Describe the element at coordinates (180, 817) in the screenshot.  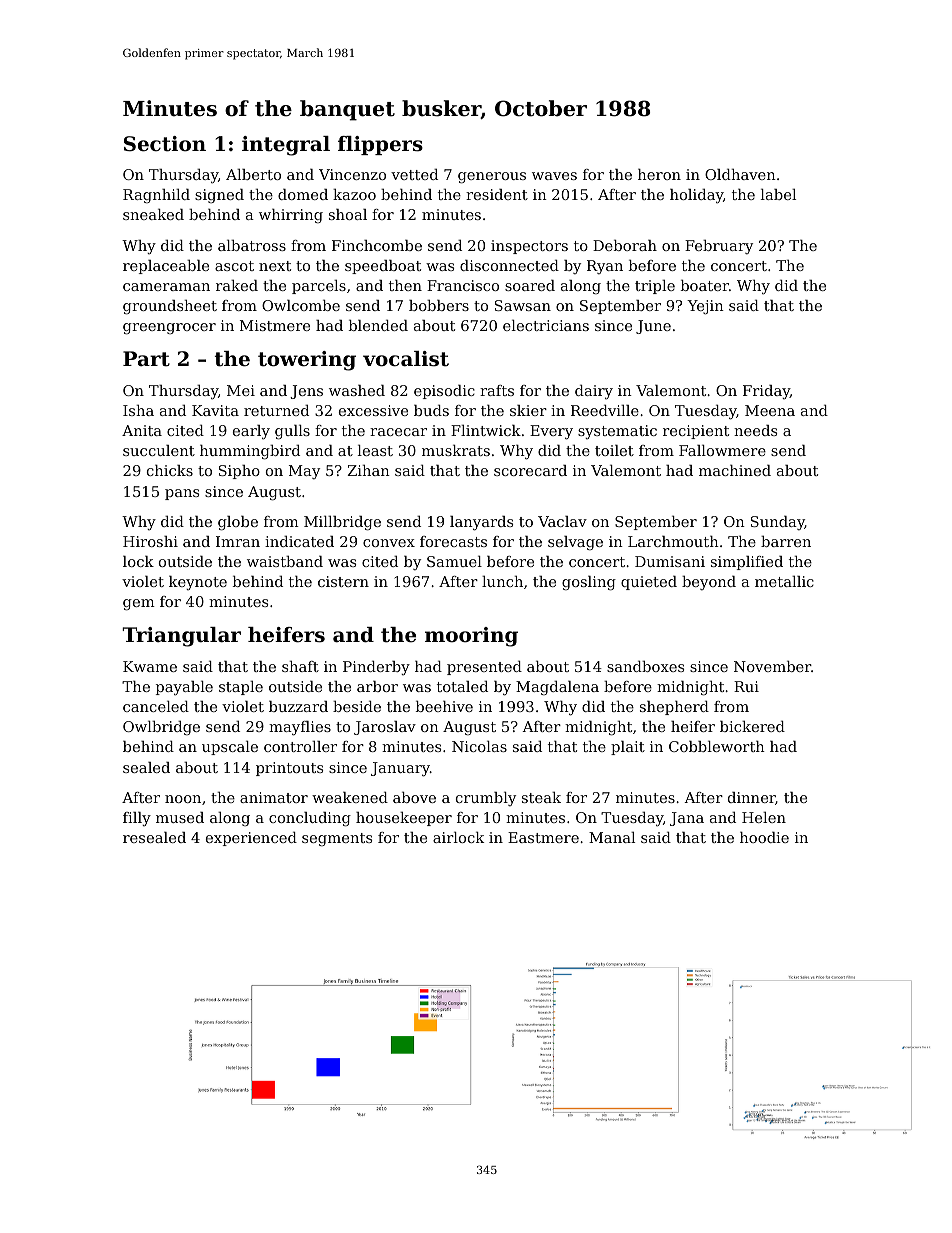
I see `mused` at that location.
